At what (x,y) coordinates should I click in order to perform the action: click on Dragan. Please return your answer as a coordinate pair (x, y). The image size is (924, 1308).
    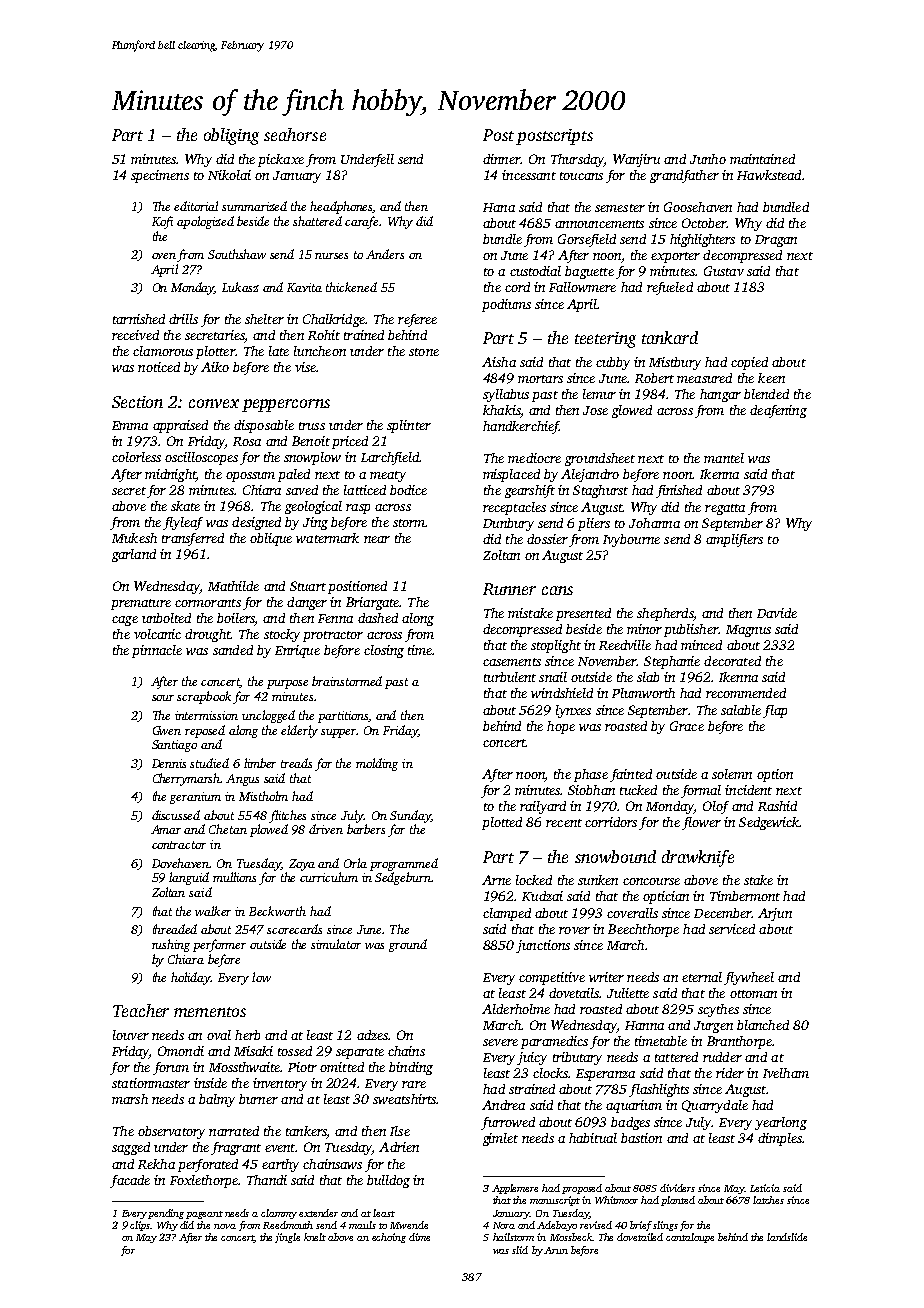
    Looking at the image, I should click on (776, 241).
